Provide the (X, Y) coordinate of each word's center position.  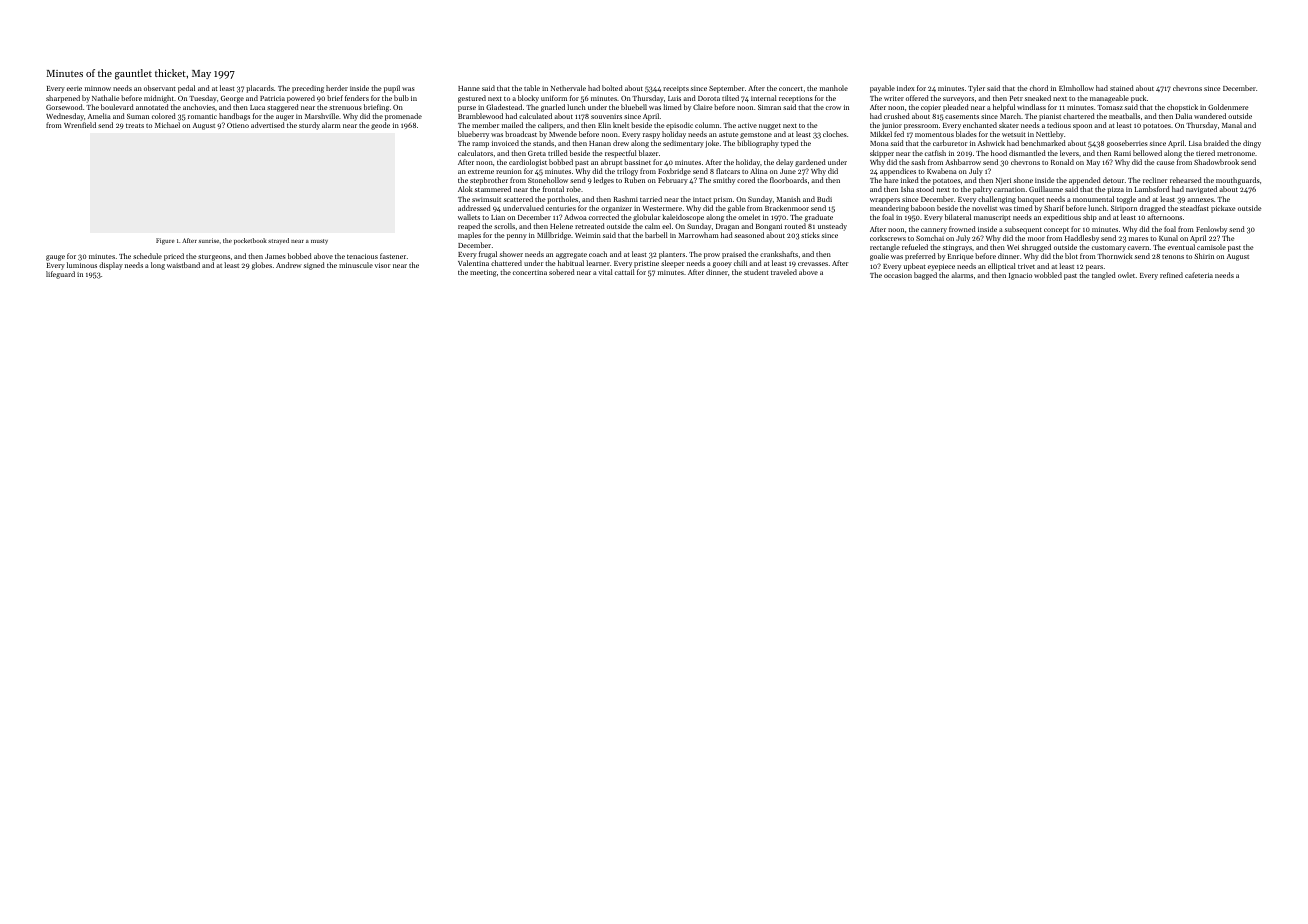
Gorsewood (64, 107)
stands (543, 143)
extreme (481, 172)
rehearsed (1186, 180)
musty (319, 242)
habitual (571, 263)
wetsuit (1013, 134)
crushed (897, 116)
